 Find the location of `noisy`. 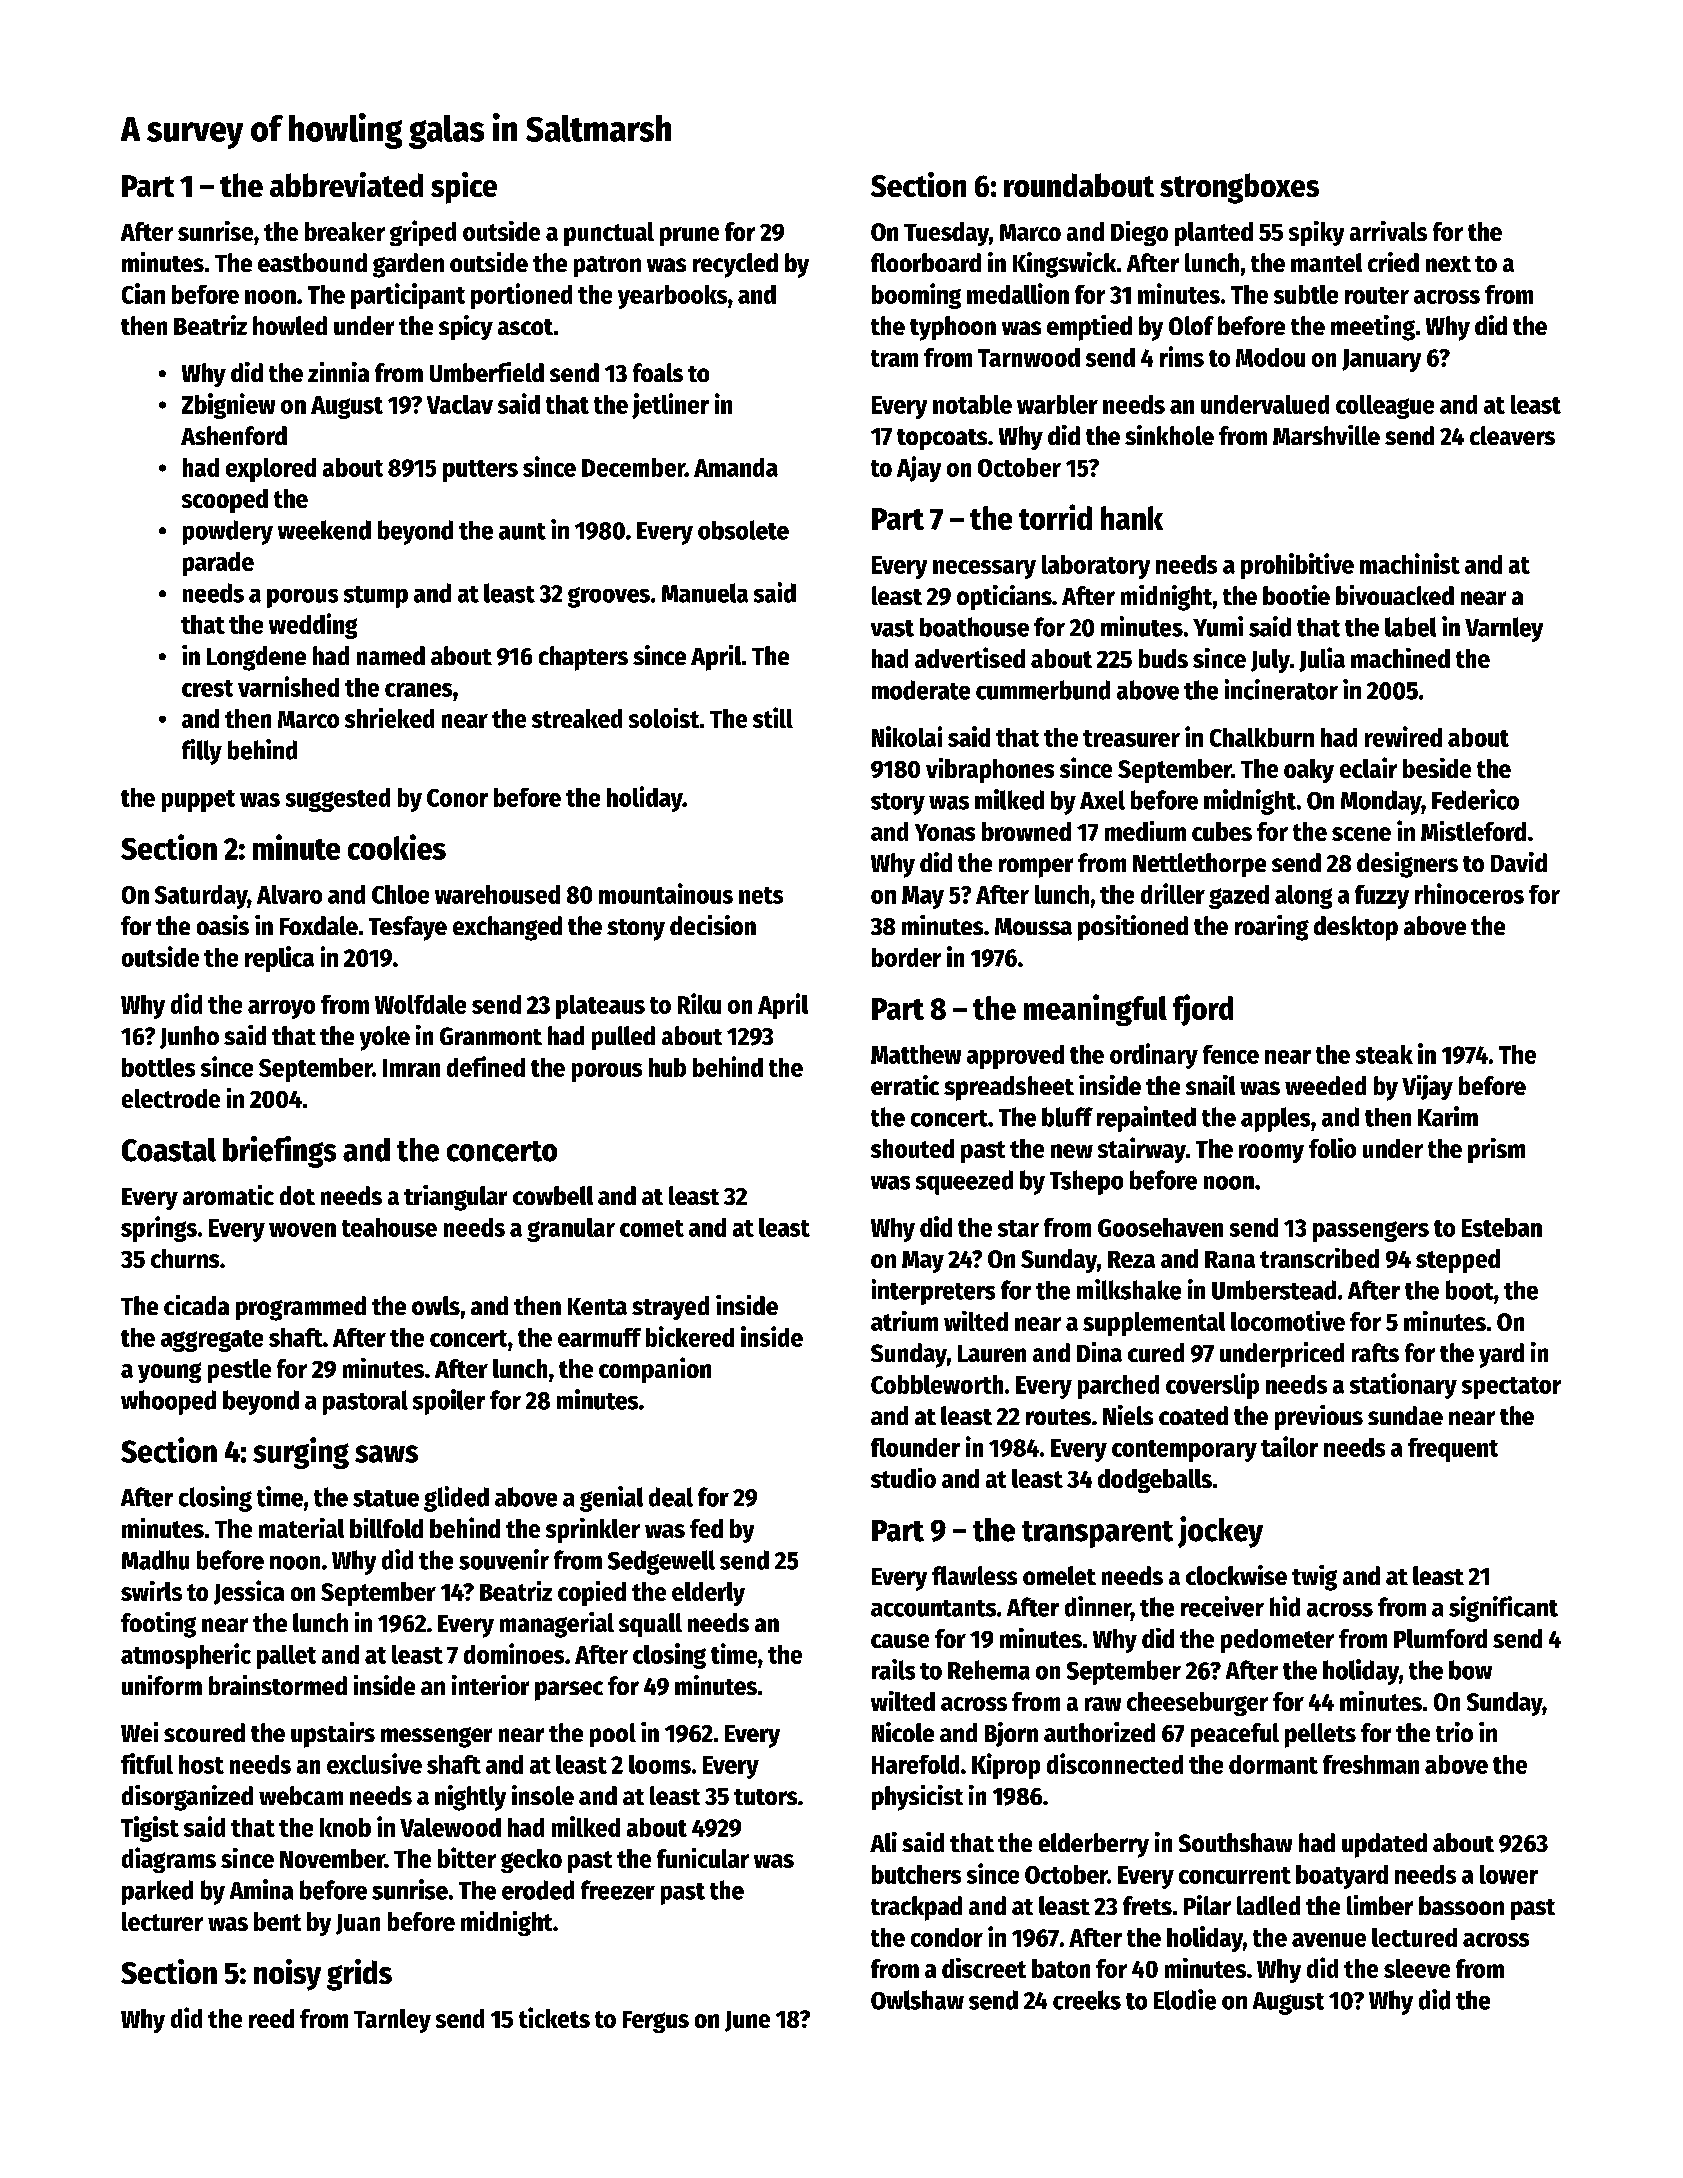

noisy is located at coordinates (287, 1975).
